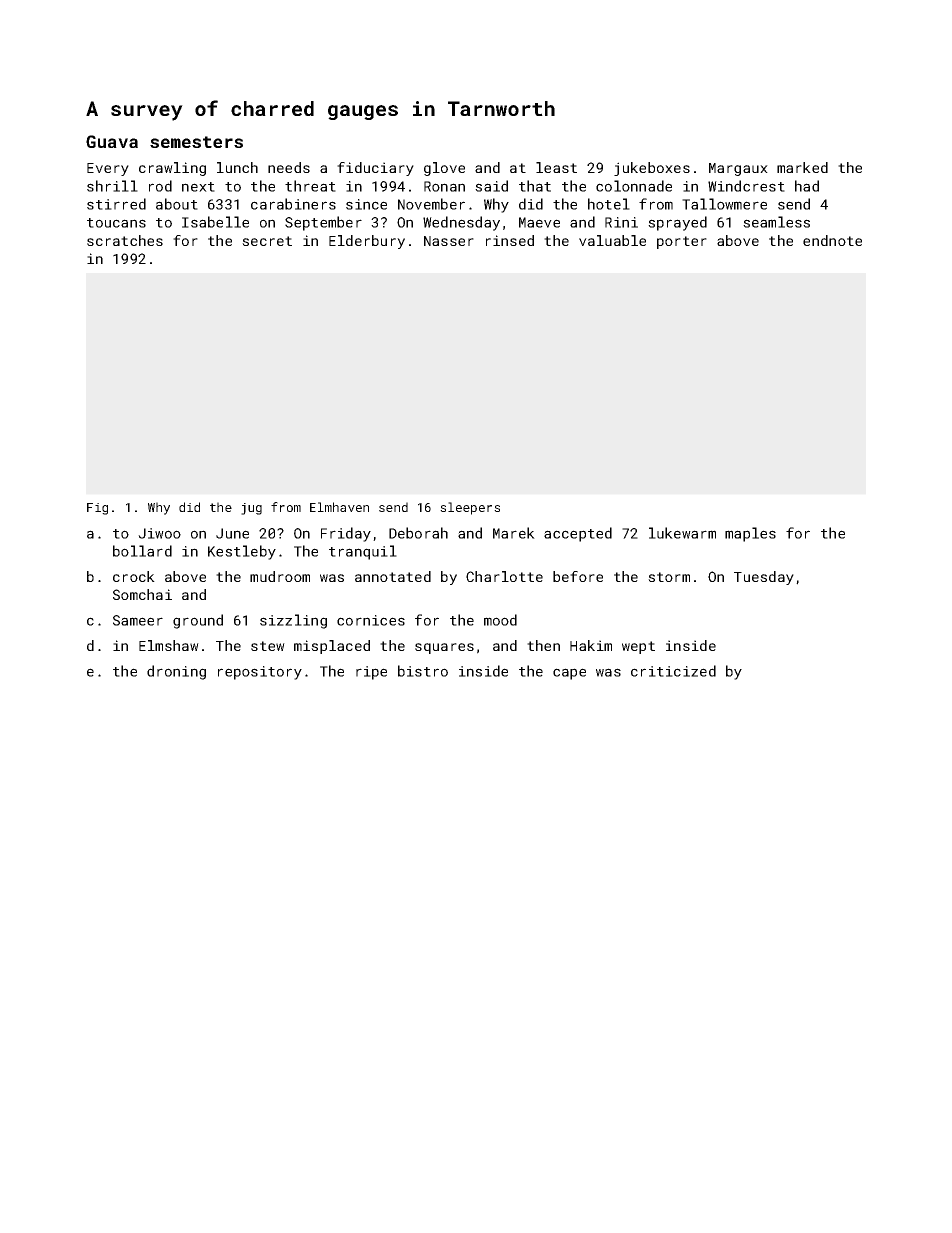 The width and height of the screenshot is (952, 1233). I want to click on semesters, so click(196, 142).
